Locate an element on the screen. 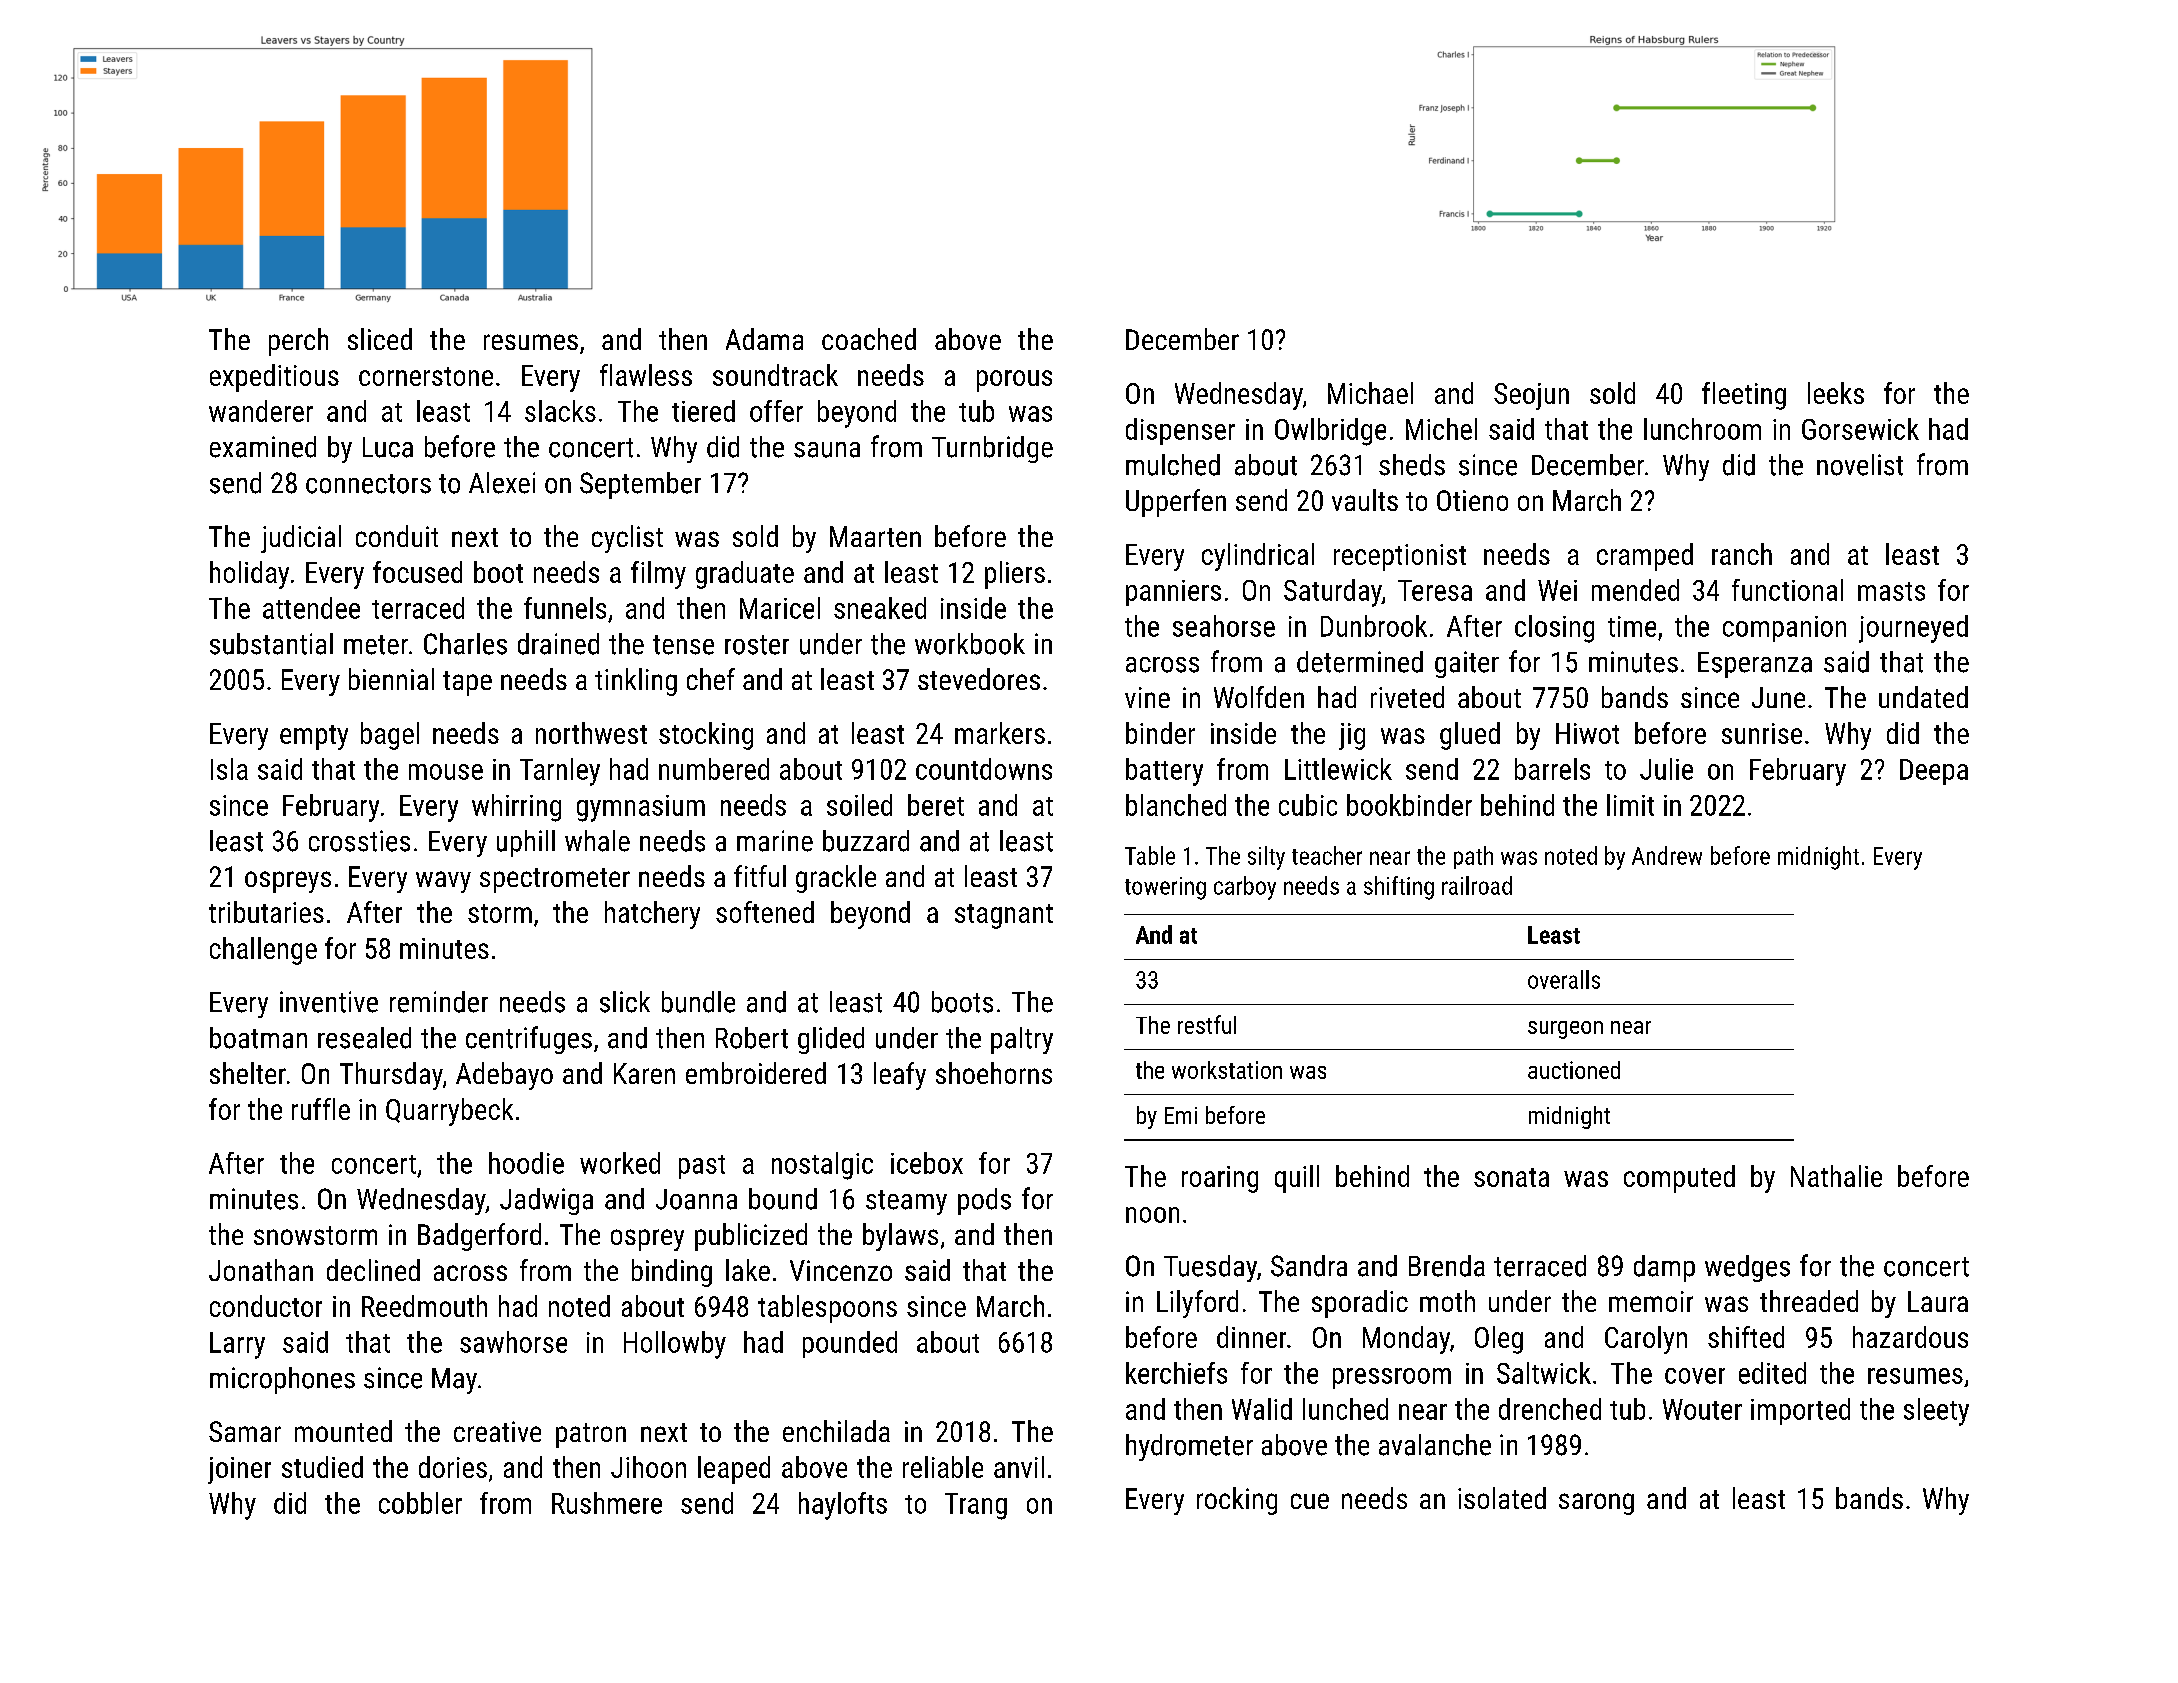 The width and height of the screenshot is (2178, 1683). connectors is located at coordinates (368, 484).
